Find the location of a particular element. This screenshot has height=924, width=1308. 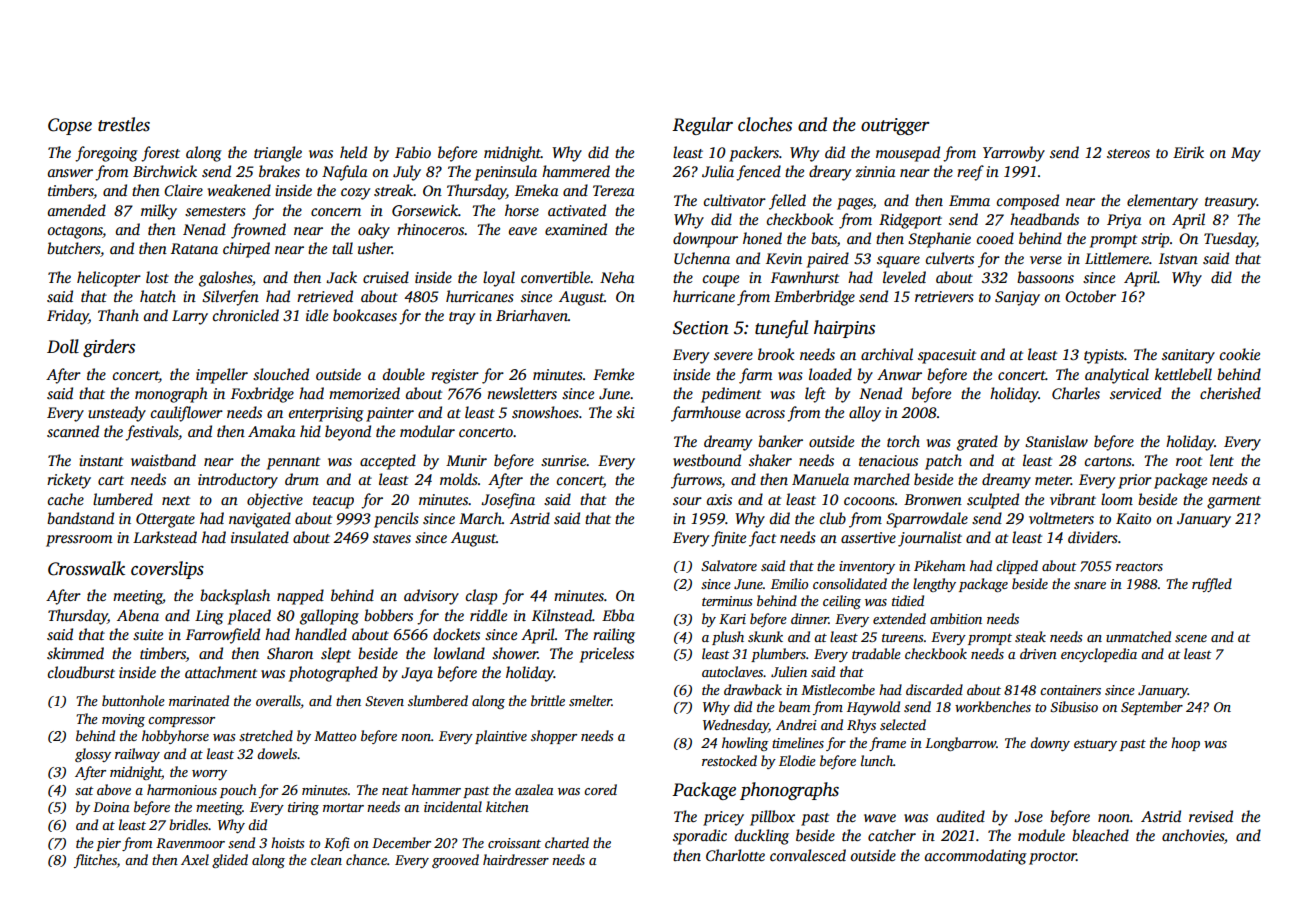

glided is located at coordinates (230, 861).
